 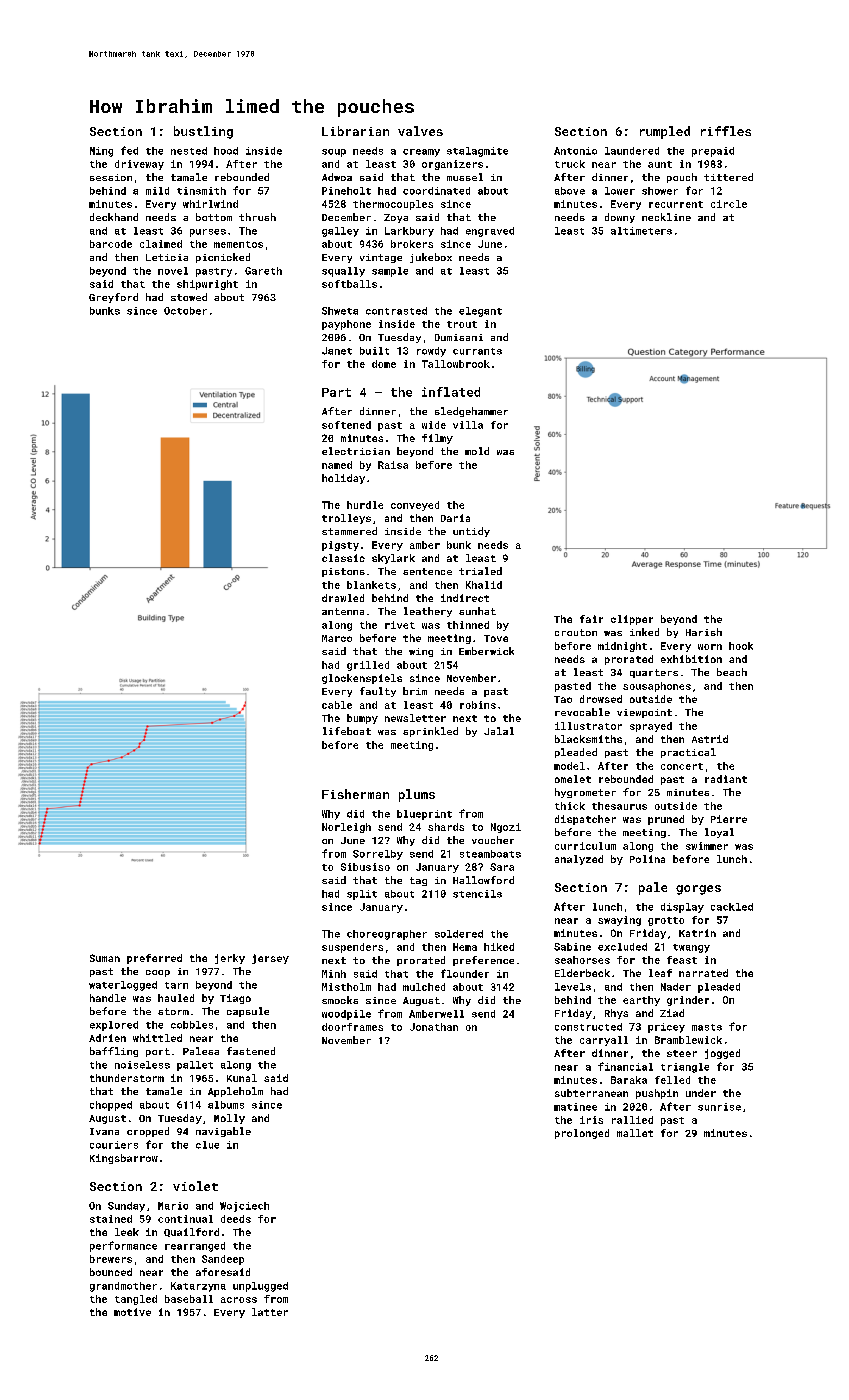 What do you see at coordinates (154, 959) in the page?
I see `preferred` at bounding box center [154, 959].
